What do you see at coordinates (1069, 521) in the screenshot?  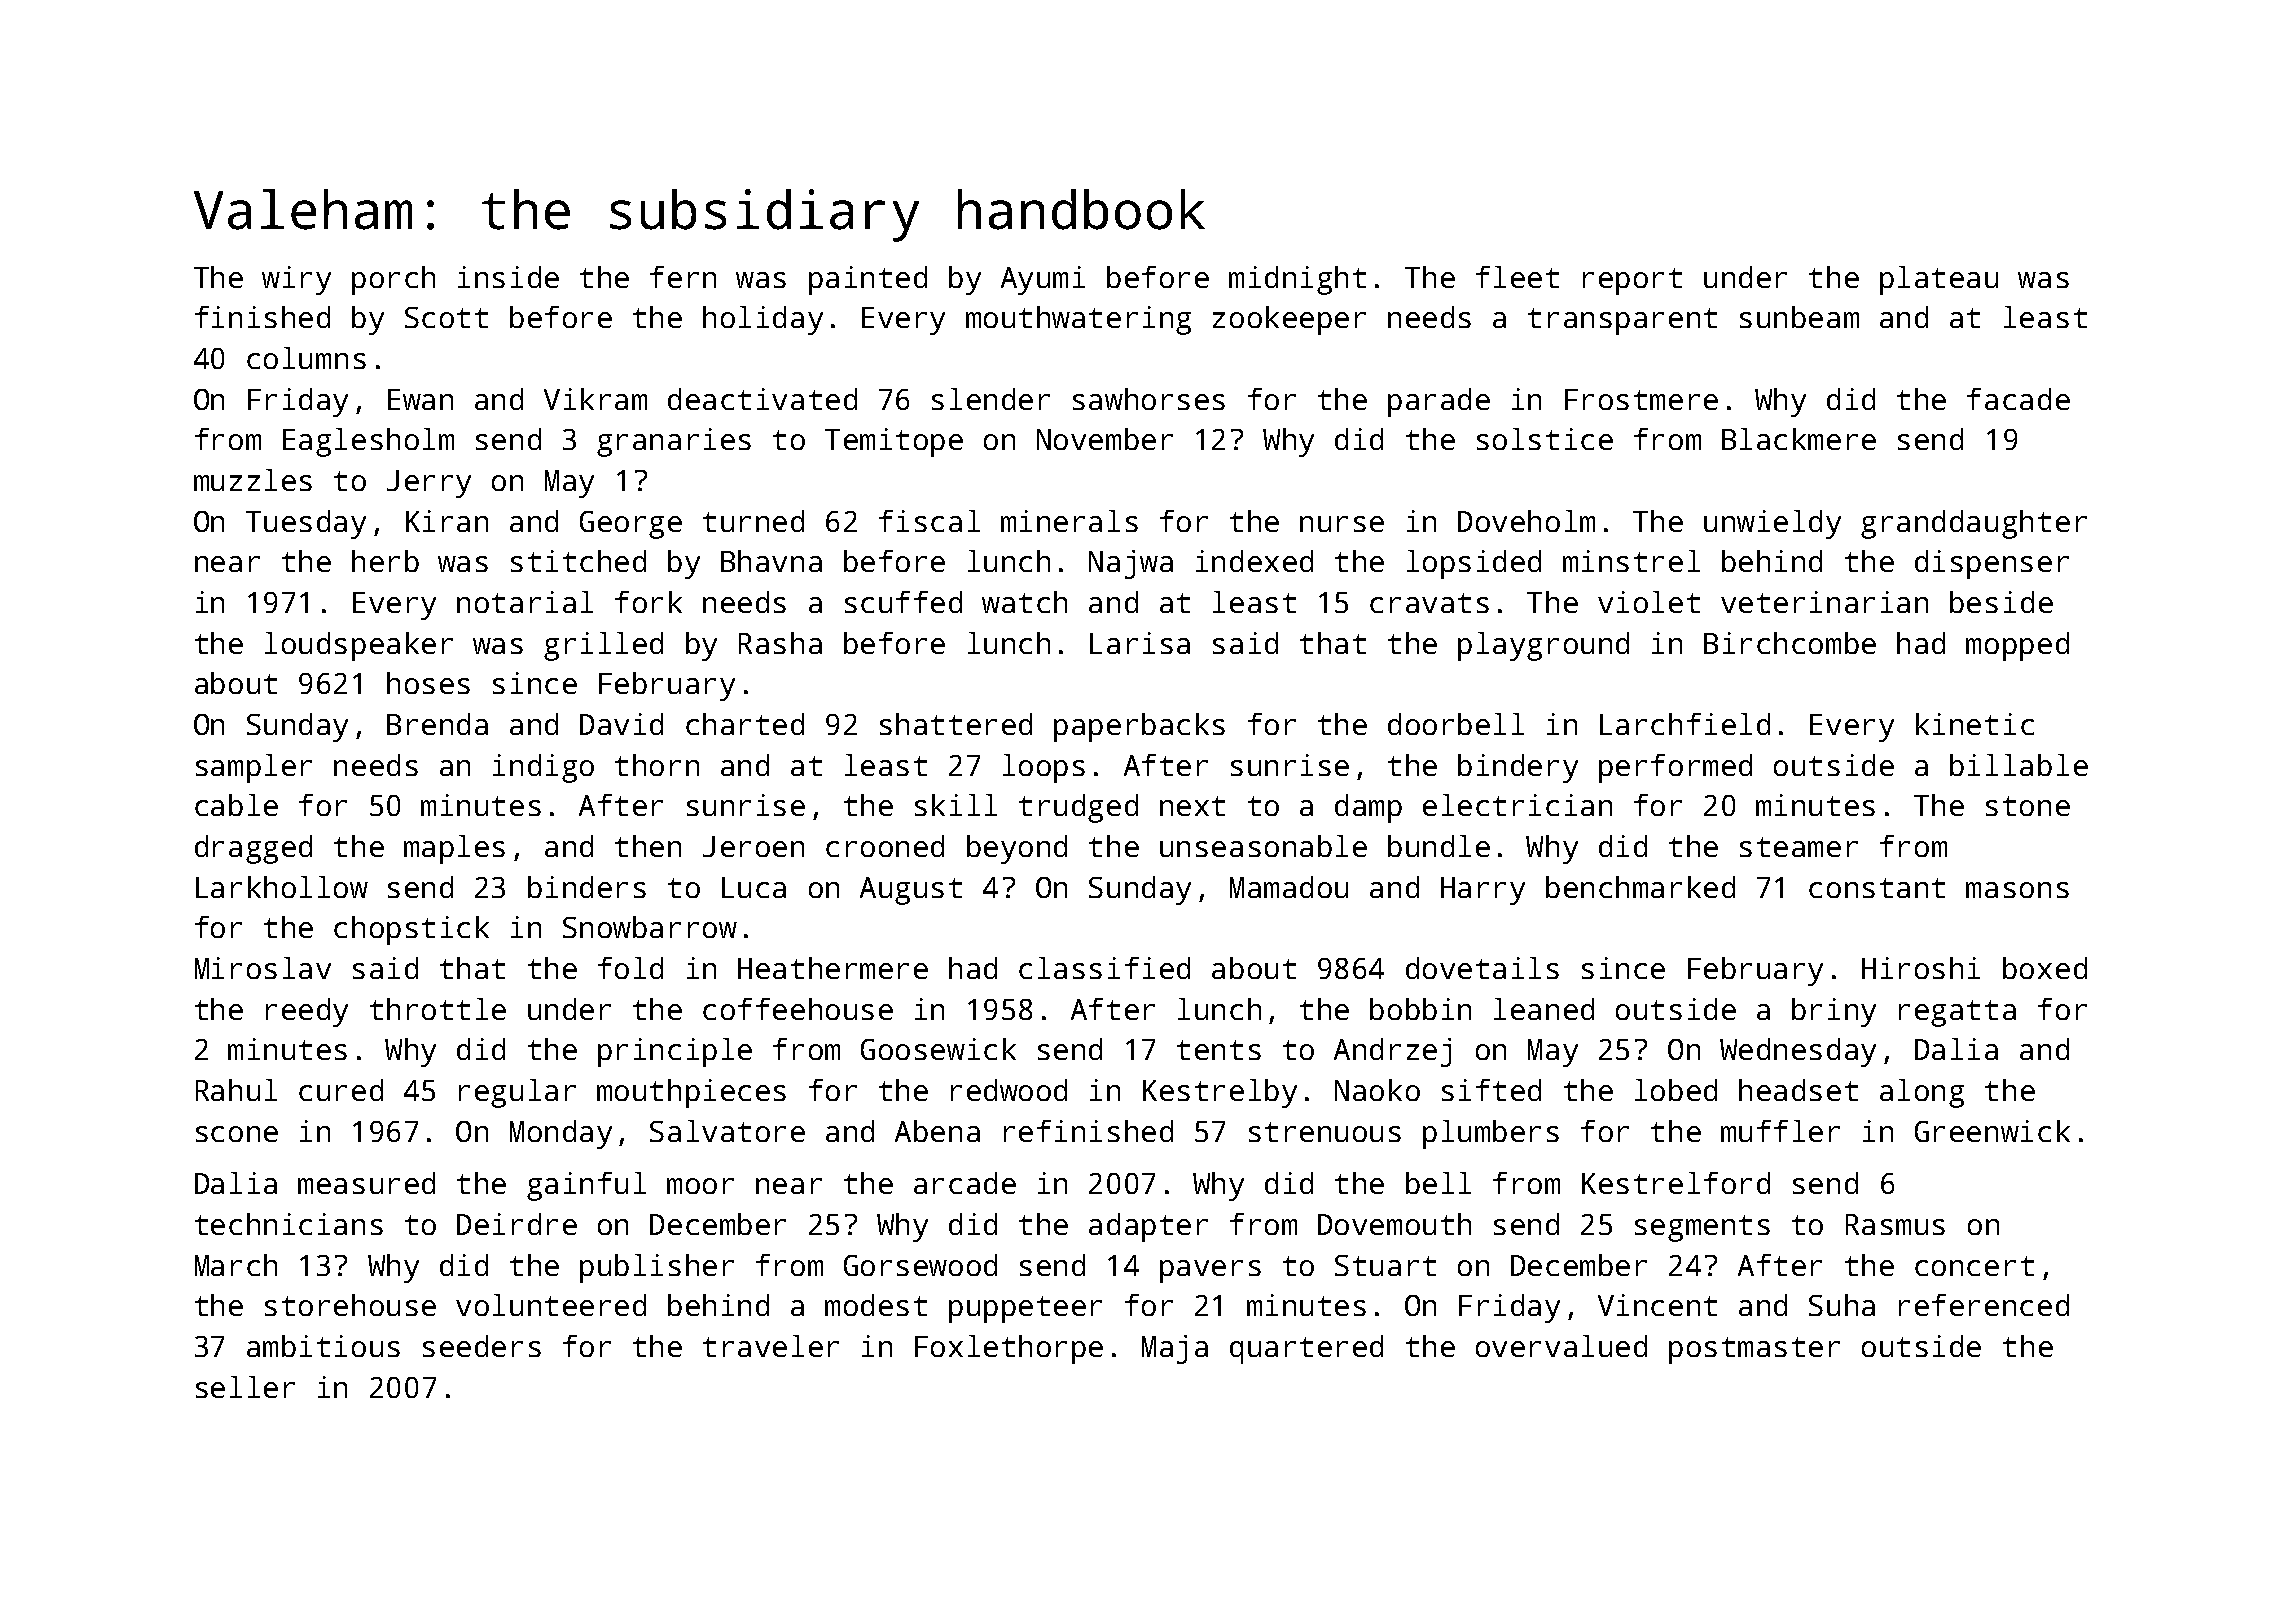 I see `minerals` at bounding box center [1069, 521].
